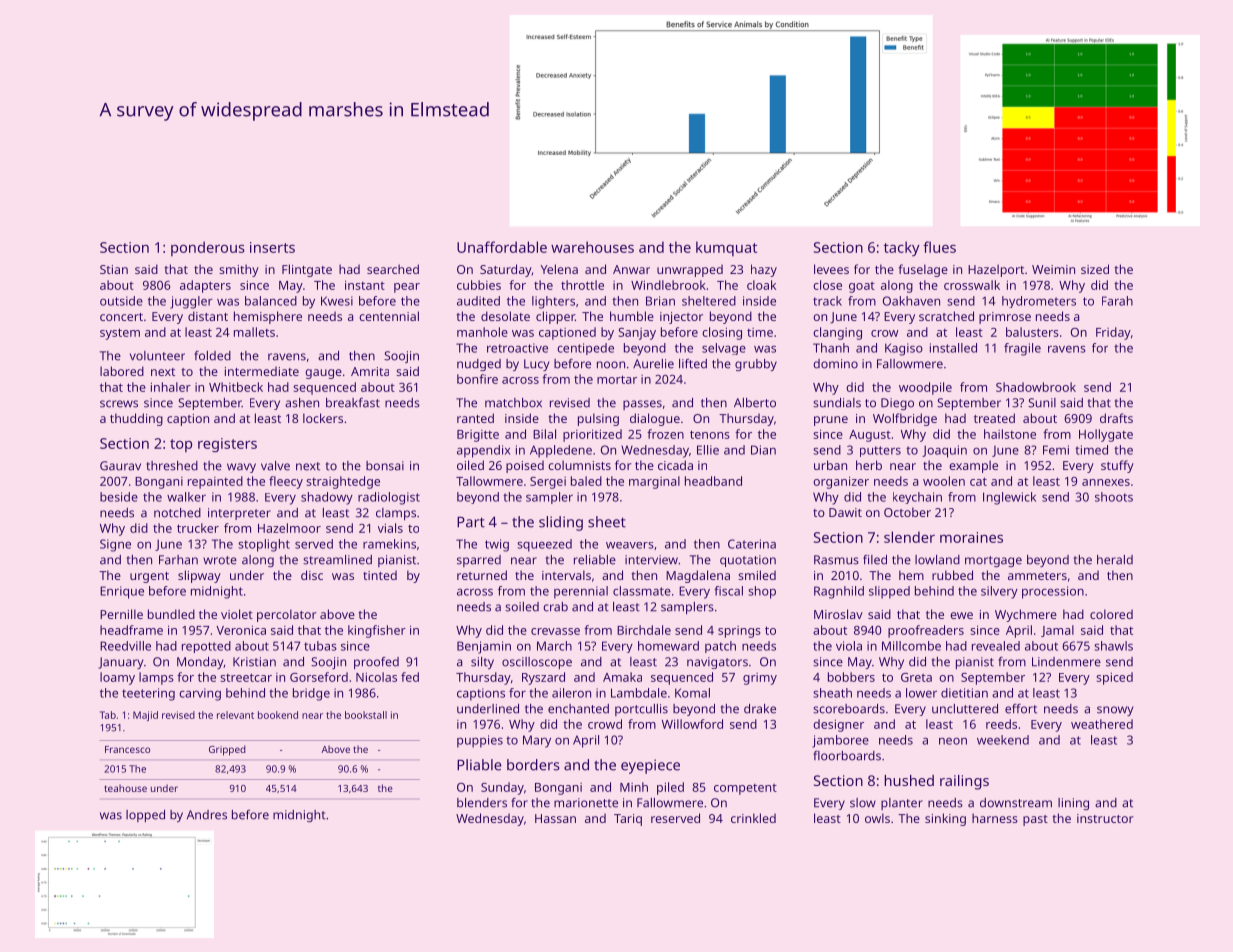 The height and width of the screenshot is (952, 1233). Describe the element at coordinates (1113, 646) in the screenshot. I see `shawls` at that location.
